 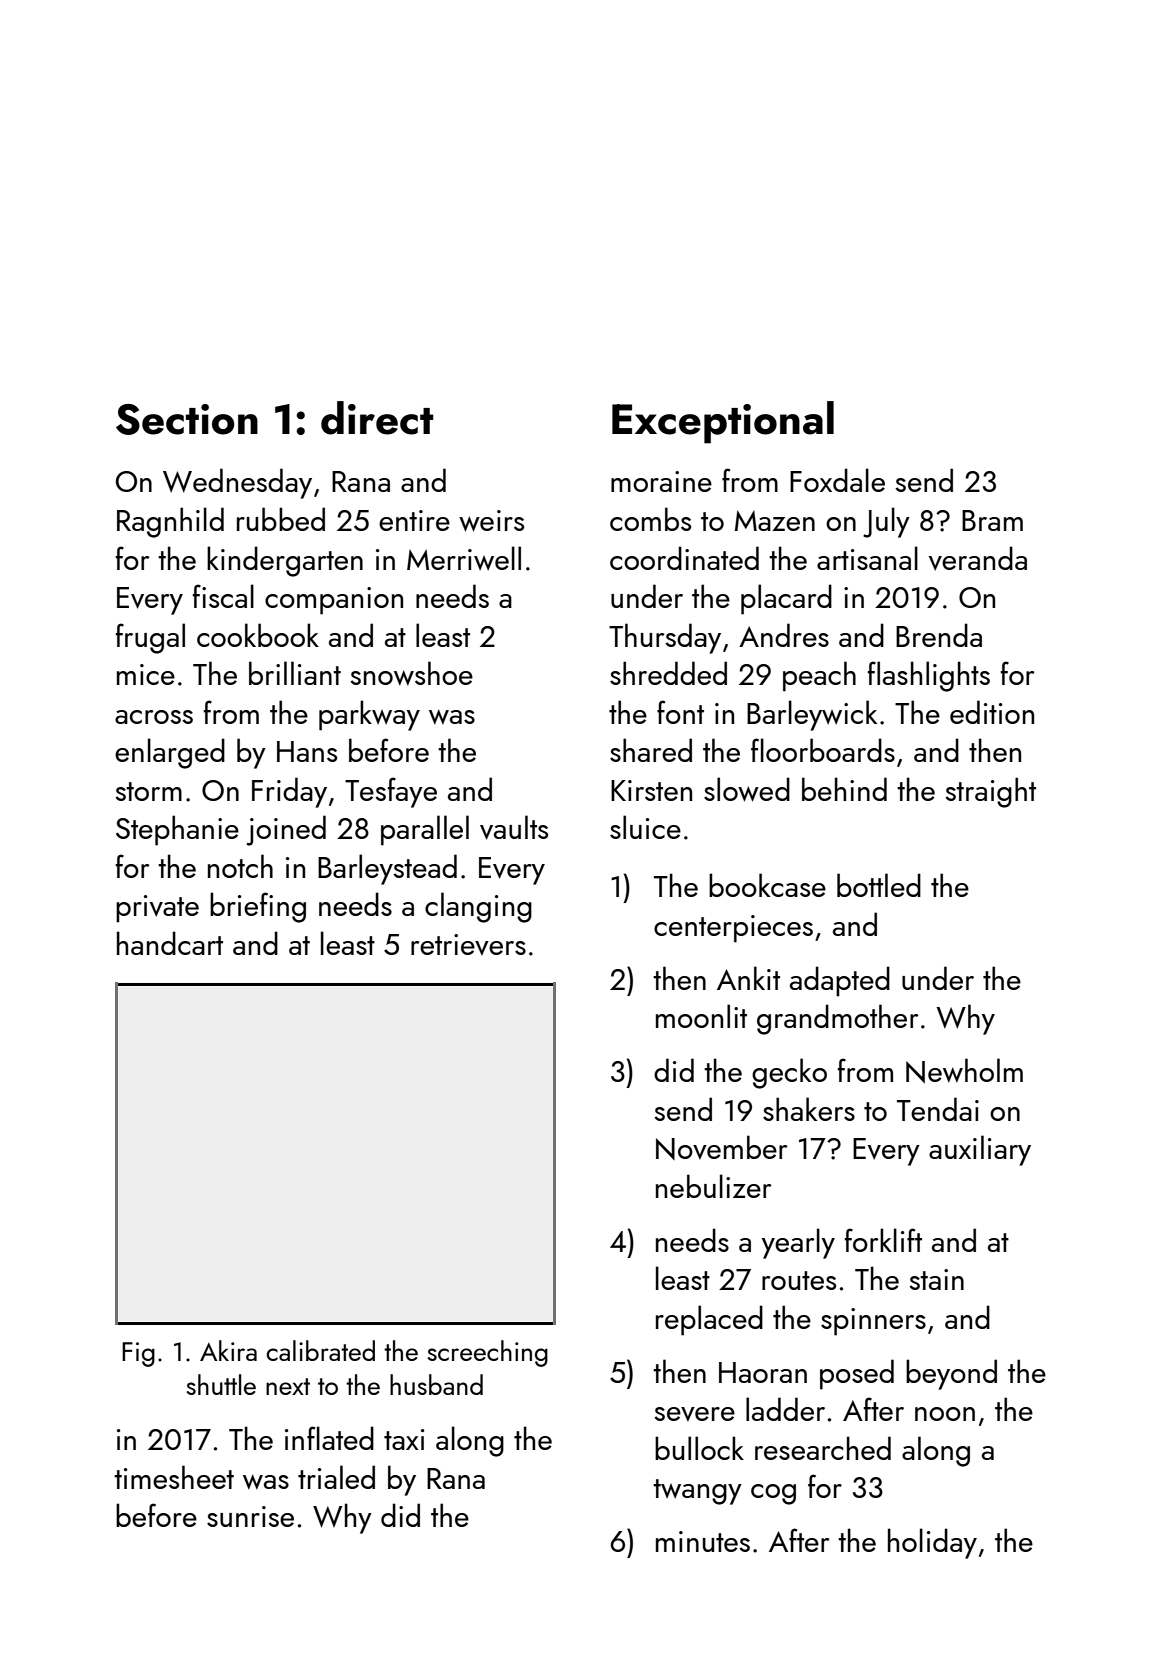 I want to click on slowed, so click(x=747, y=789).
